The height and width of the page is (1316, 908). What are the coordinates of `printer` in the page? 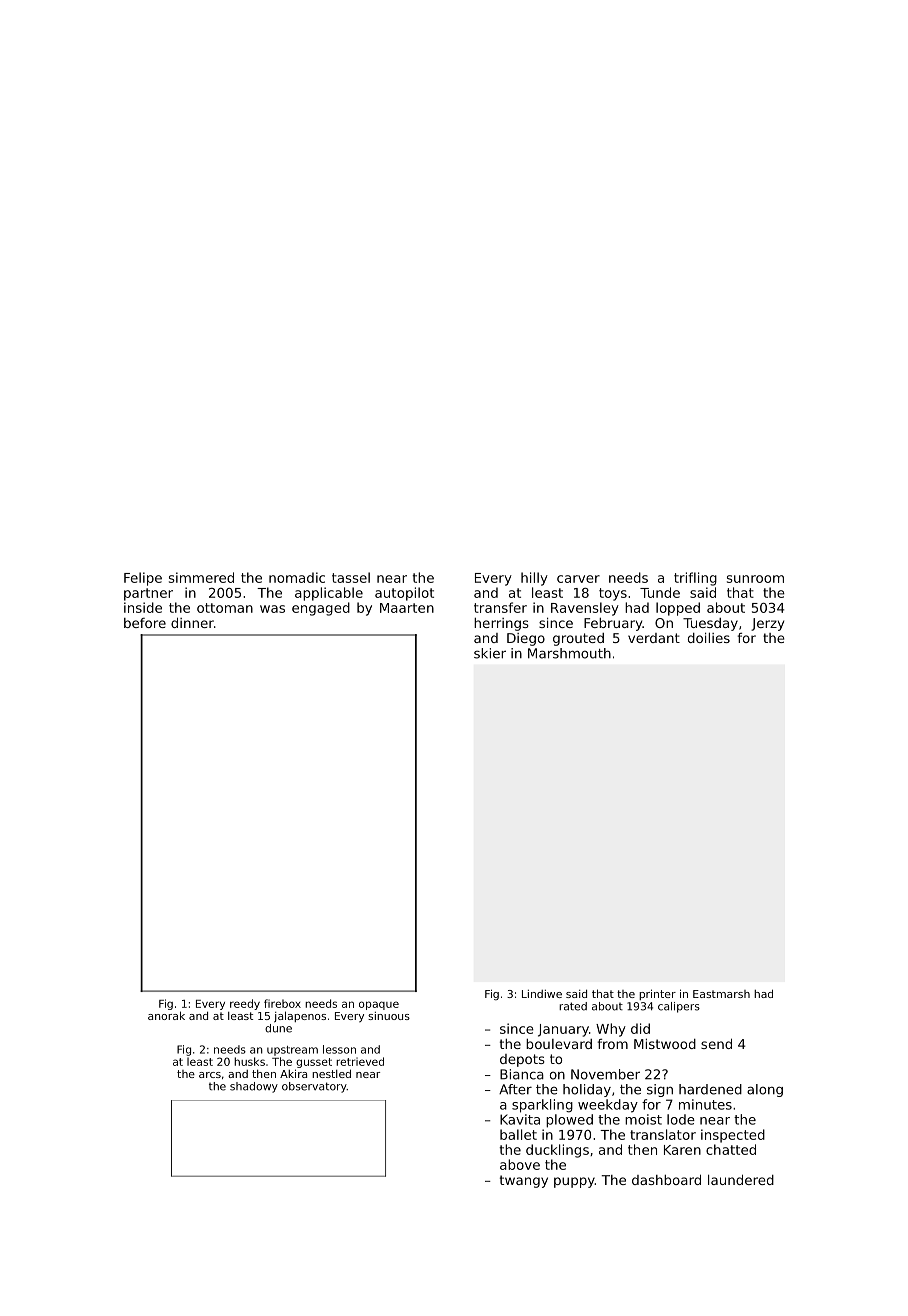 It's located at (657, 994).
